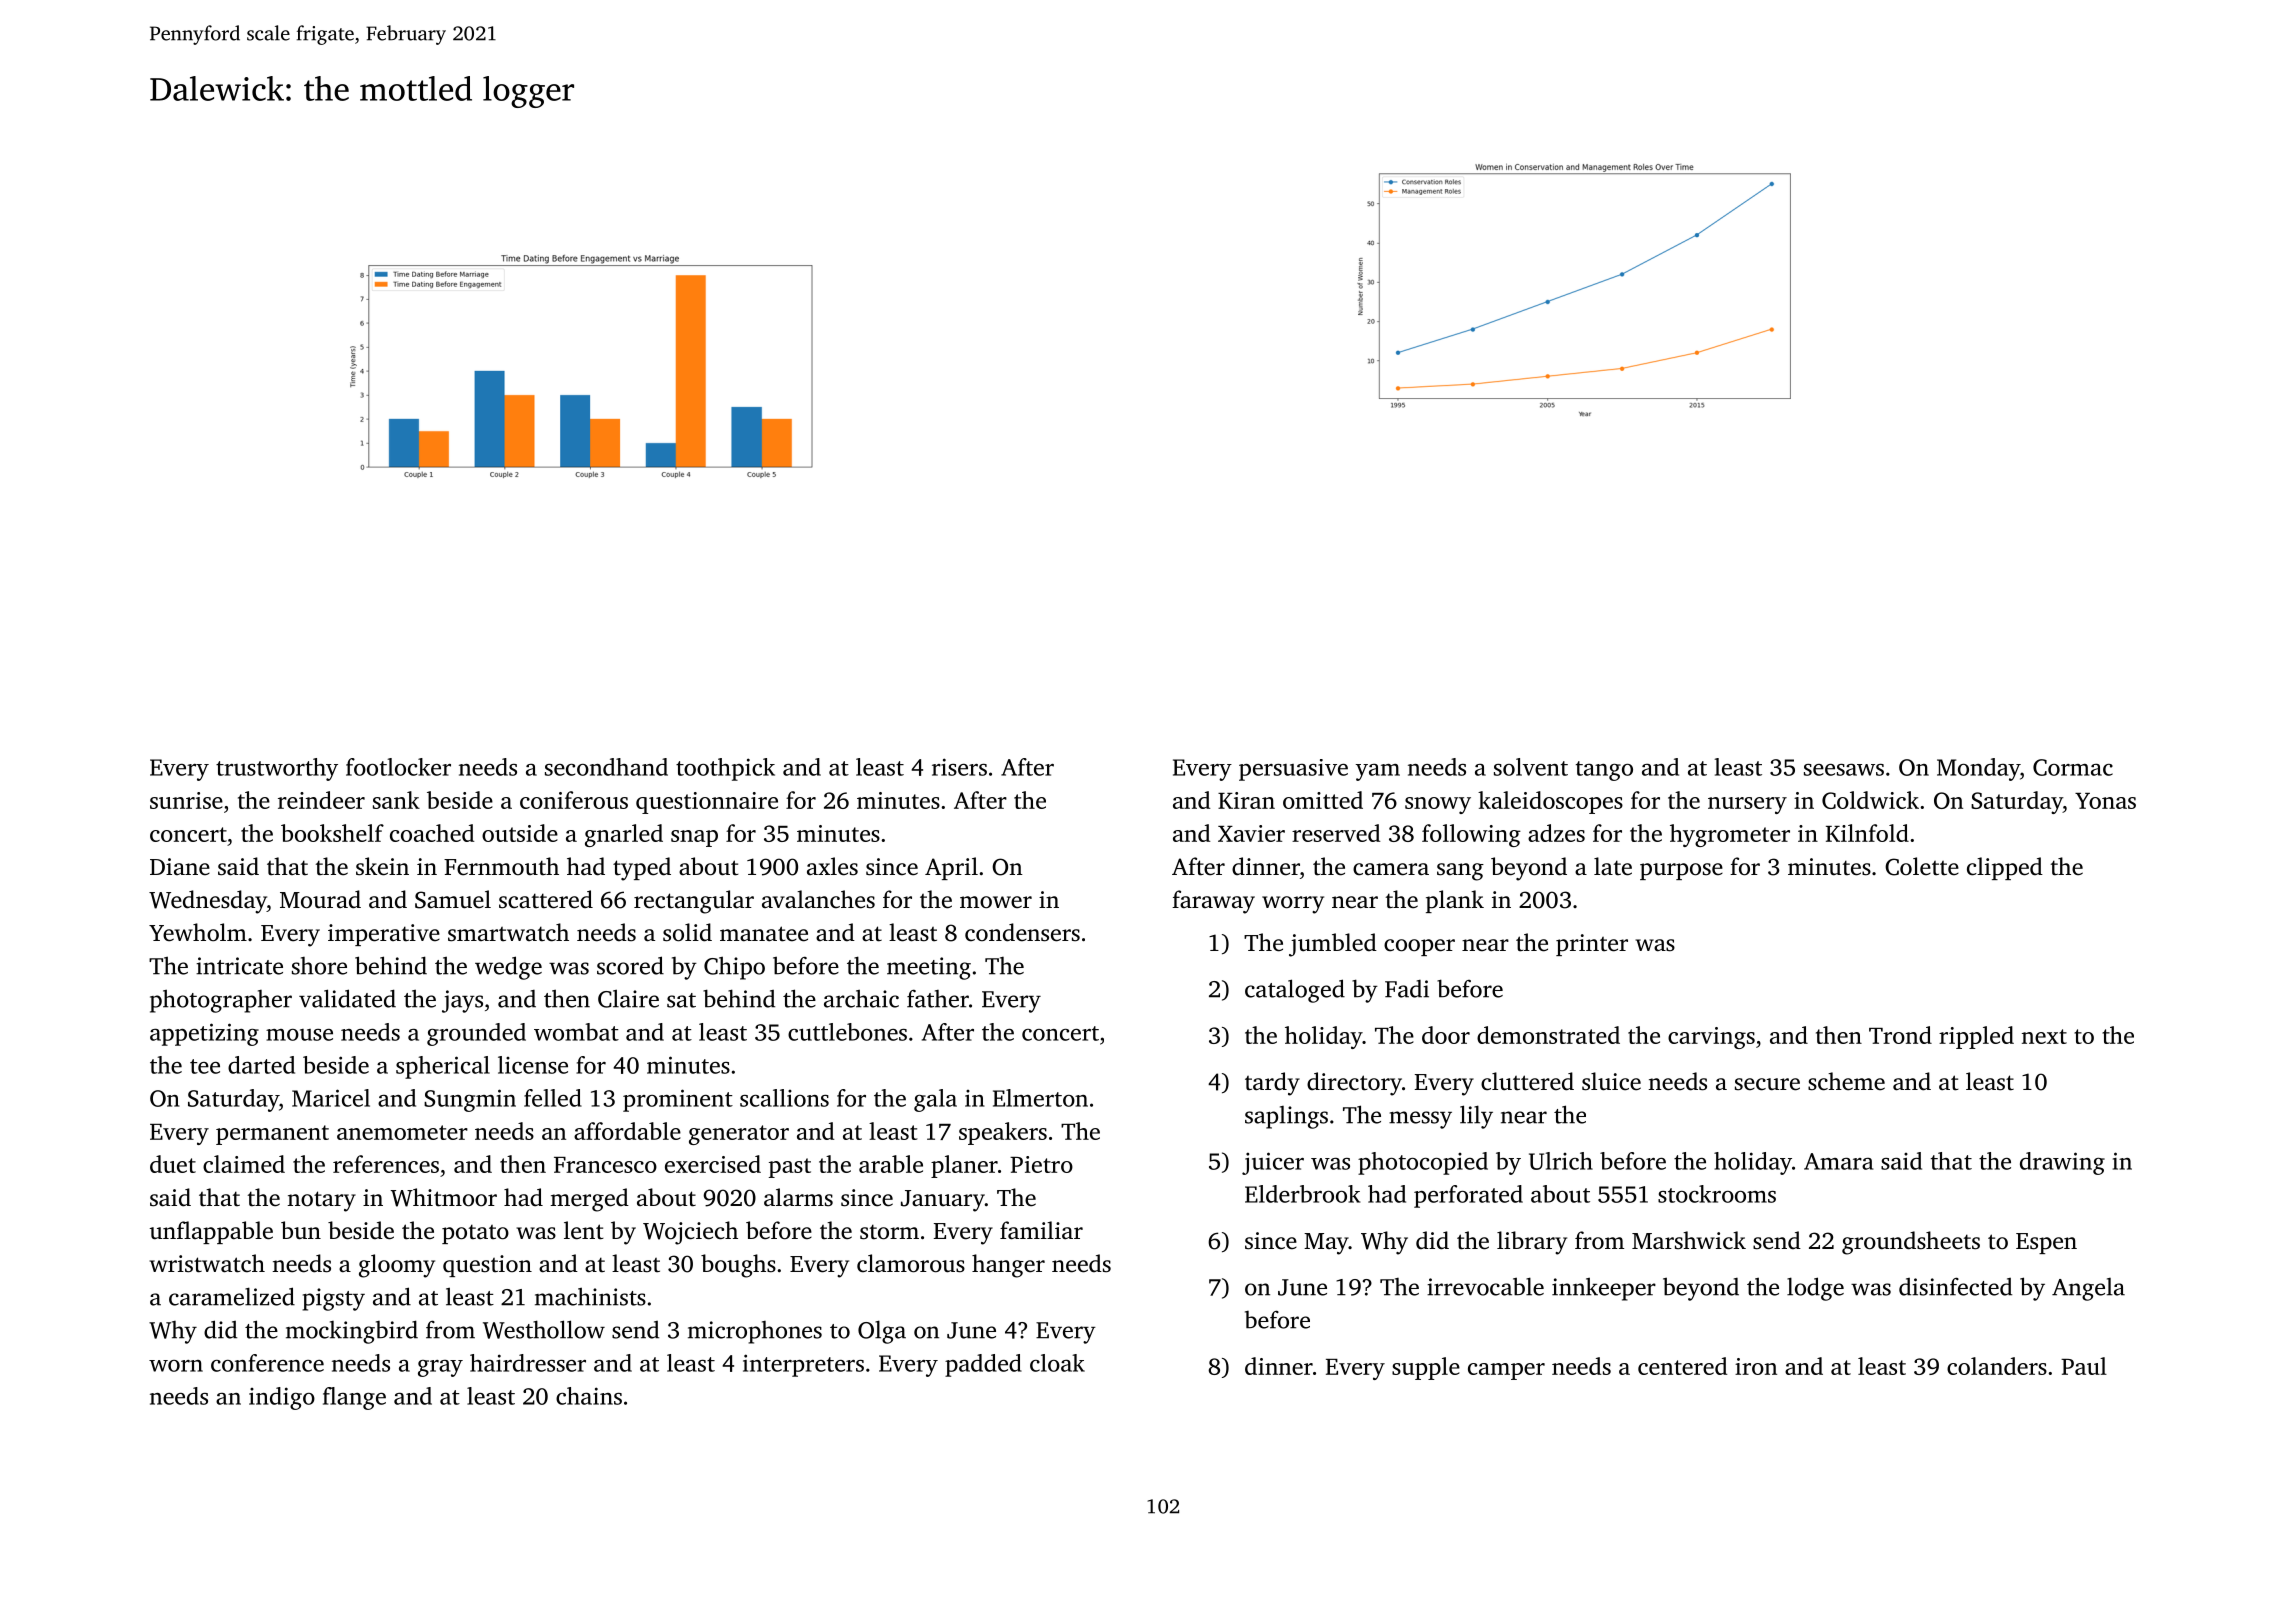 Image resolution: width=2292 pixels, height=1620 pixels. What do you see at coordinates (261, 1065) in the image?
I see `darted` at bounding box center [261, 1065].
